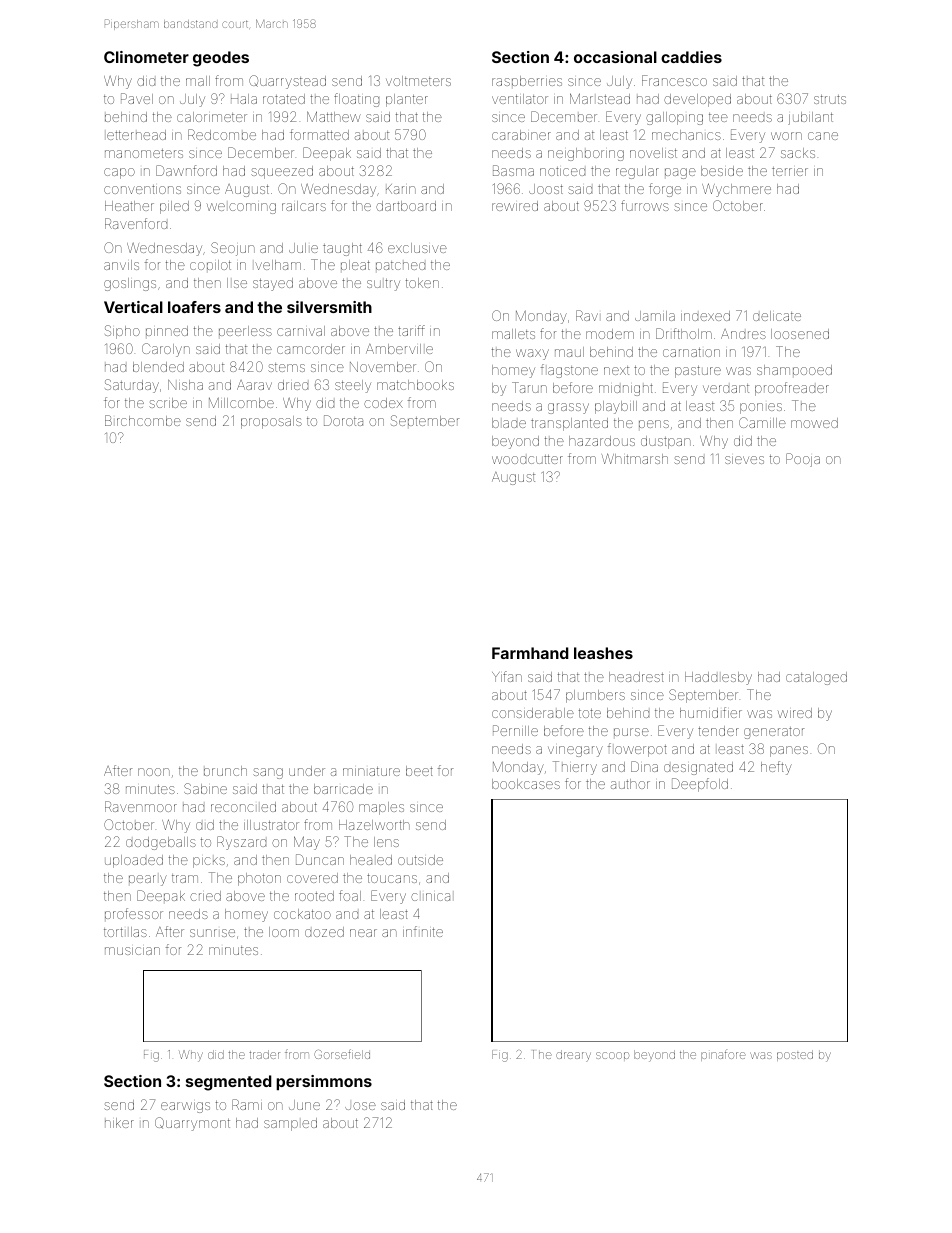 The image size is (952, 1233). Describe the element at coordinates (655, 316) in the page. I see `Jamila` at that location.
